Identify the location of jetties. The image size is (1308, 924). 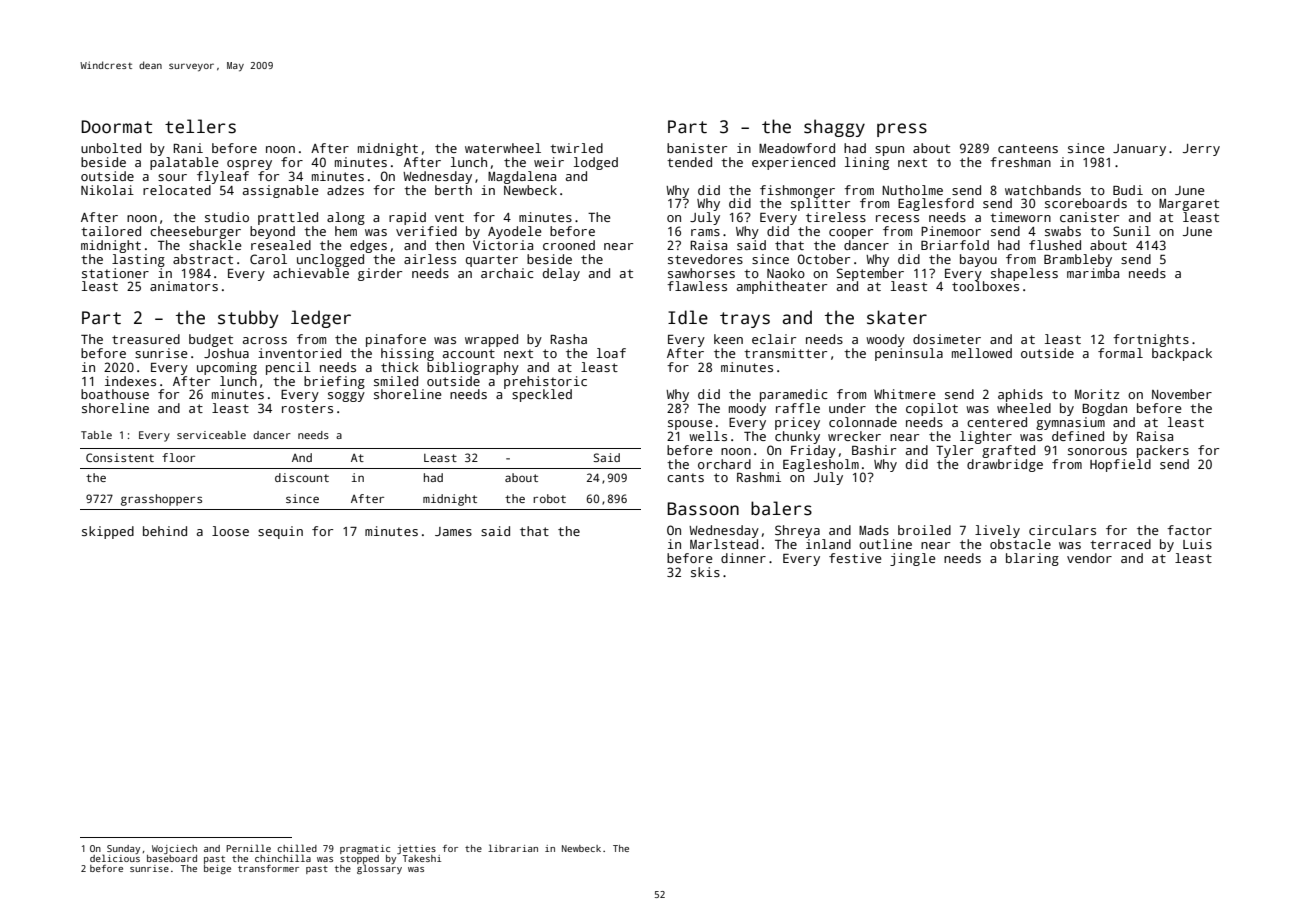
(416, 849).
